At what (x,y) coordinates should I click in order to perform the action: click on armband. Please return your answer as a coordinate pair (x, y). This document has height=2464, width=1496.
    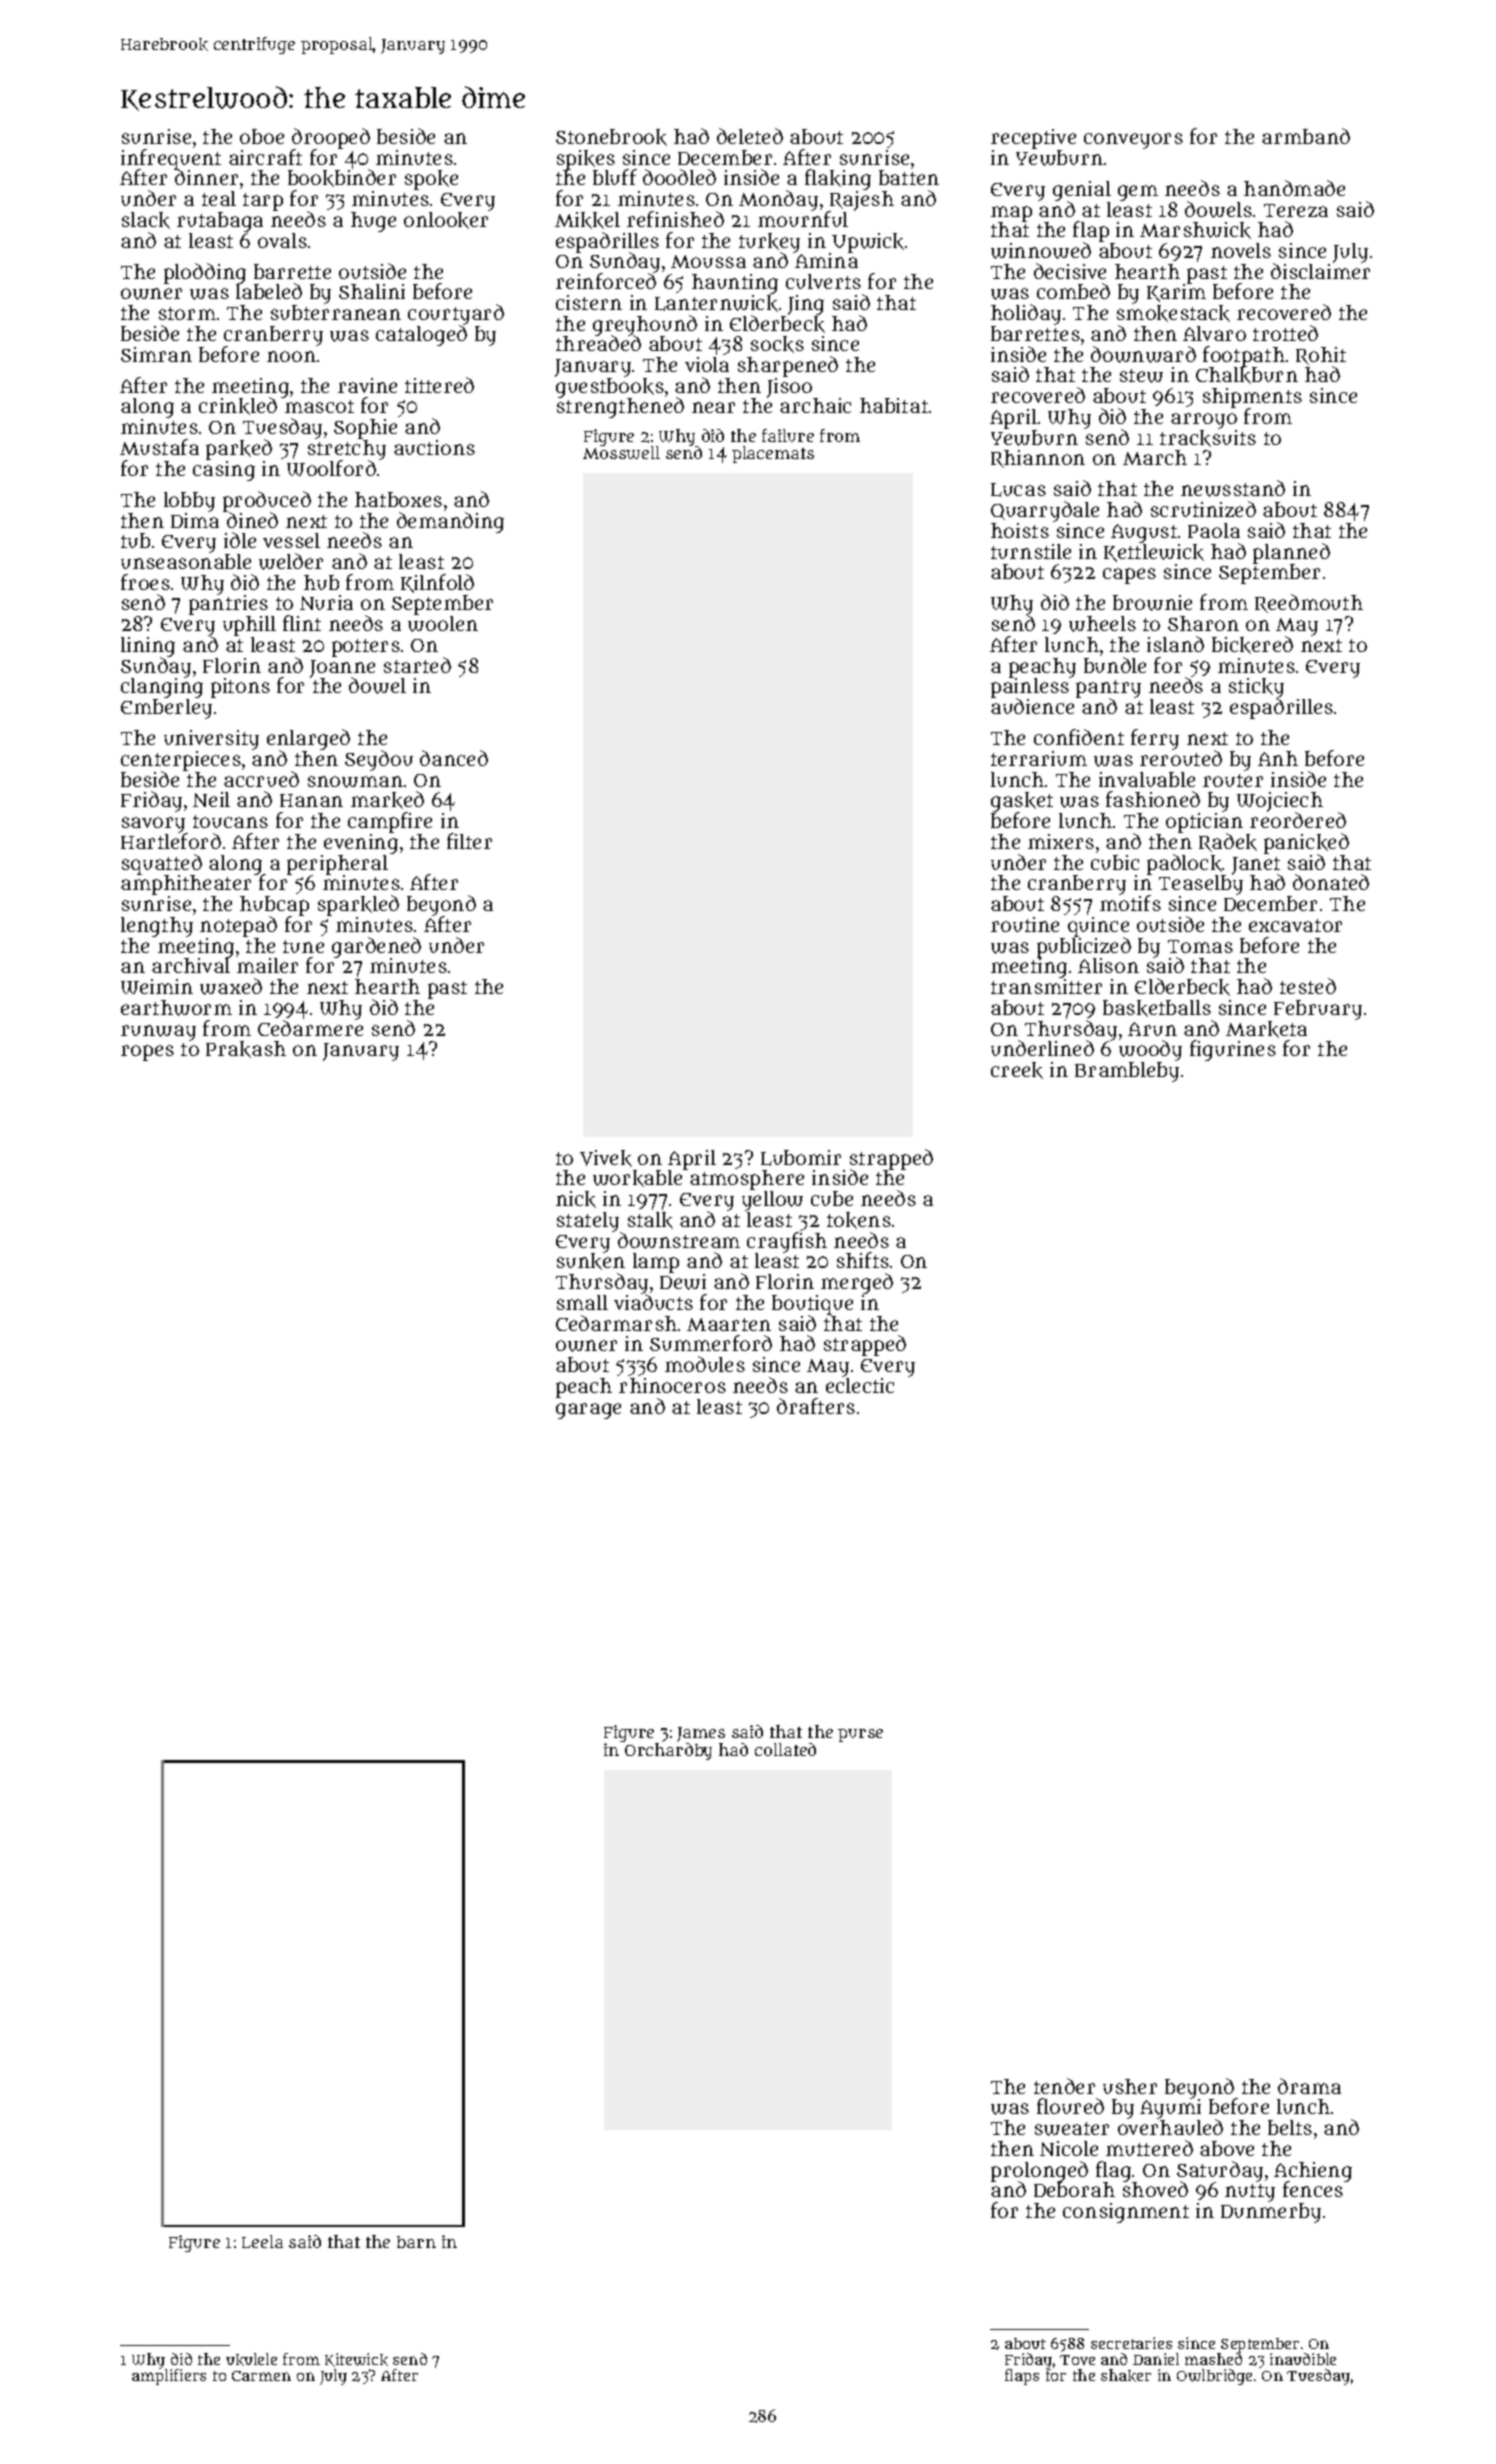
    Looking at the image, I should click on (1306, 136).
